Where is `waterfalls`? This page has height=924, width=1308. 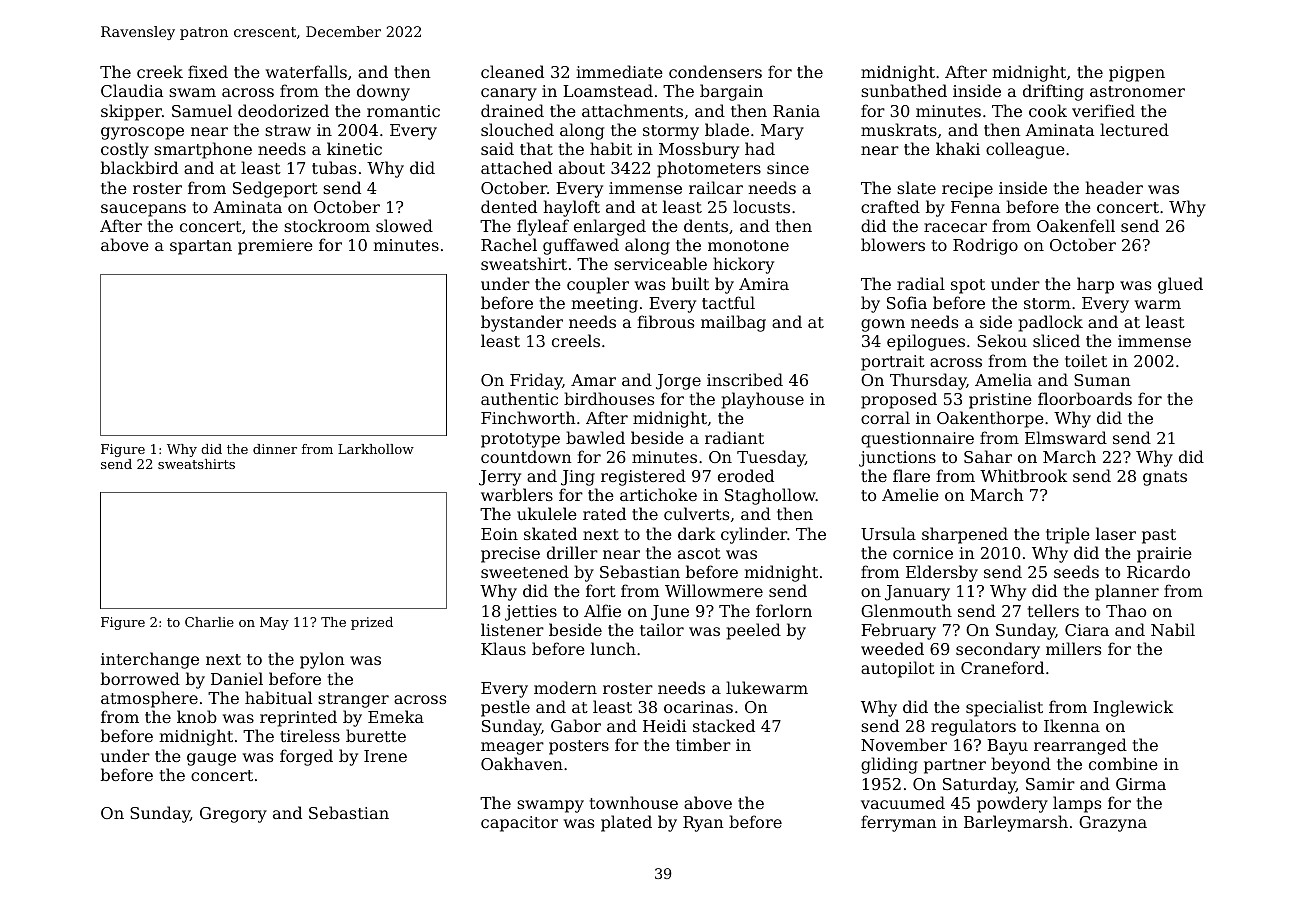
waterfalls is located at coordinates (306, 71).
